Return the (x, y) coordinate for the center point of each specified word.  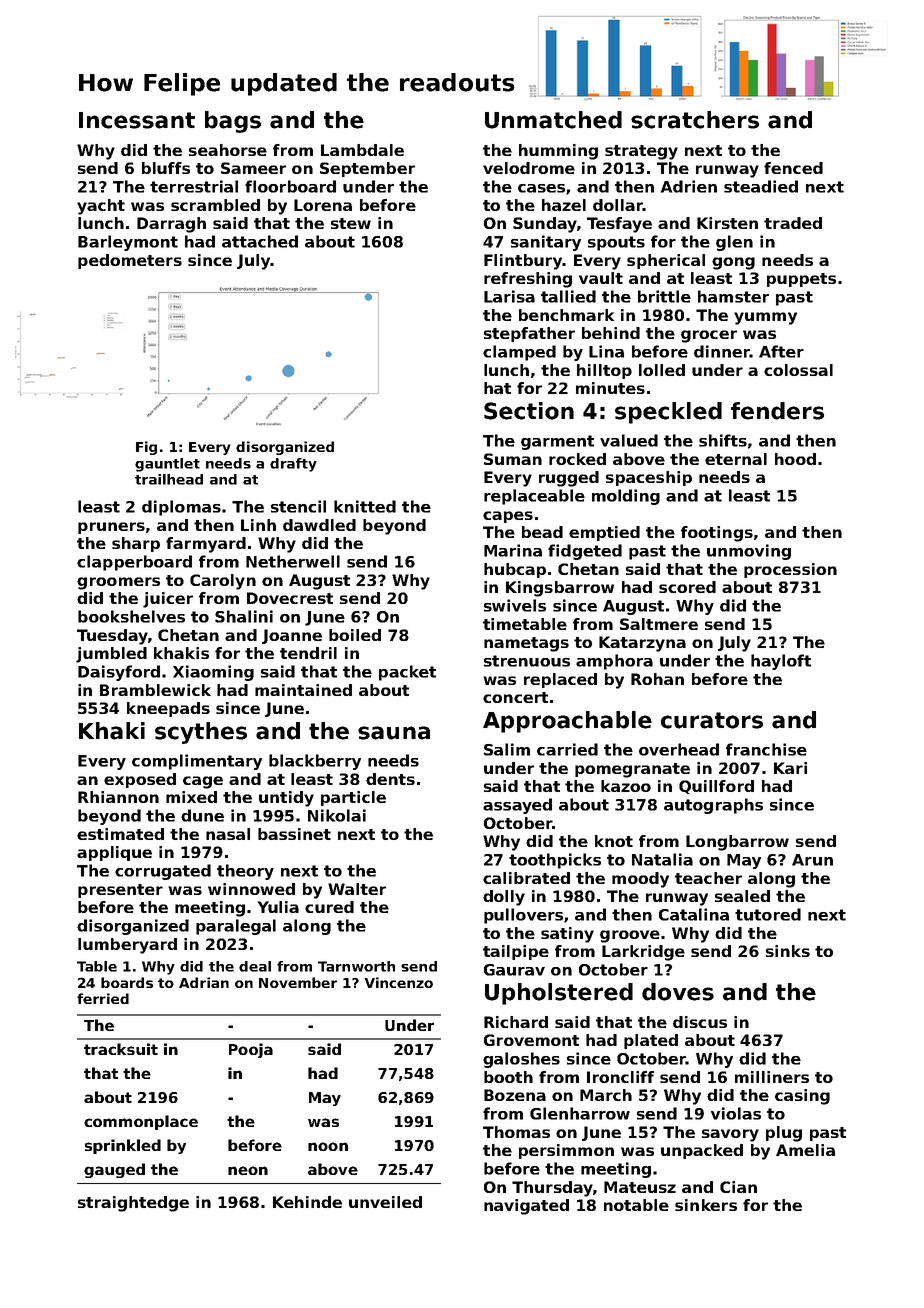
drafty (293, 465)
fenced (793, 168)
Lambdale (362, 150)
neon (248, 1170)
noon (328, 1146)
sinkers (706, 1205)
